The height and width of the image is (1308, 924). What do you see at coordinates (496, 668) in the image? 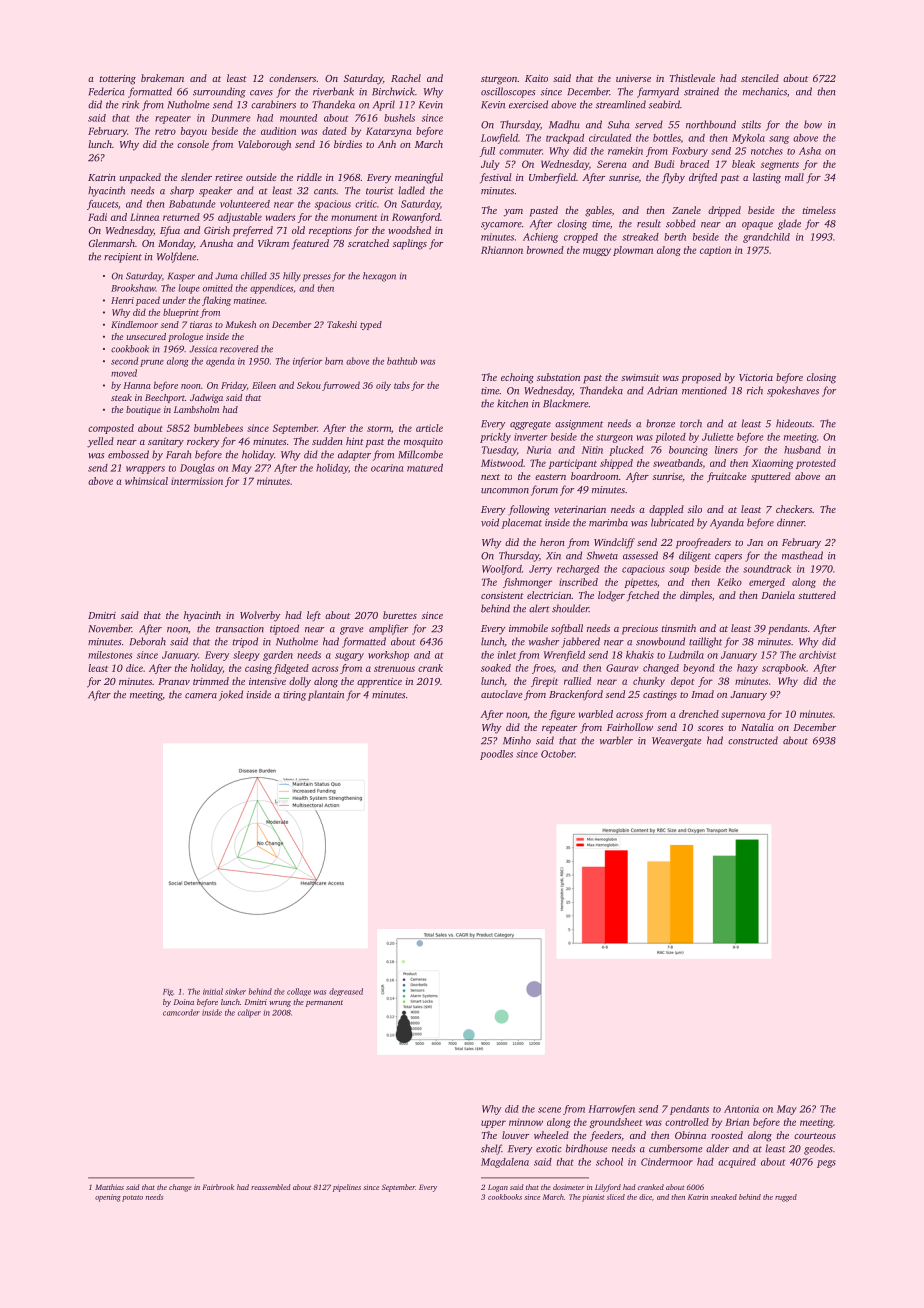
I see `soaked` at bounding box center [496, 668].
